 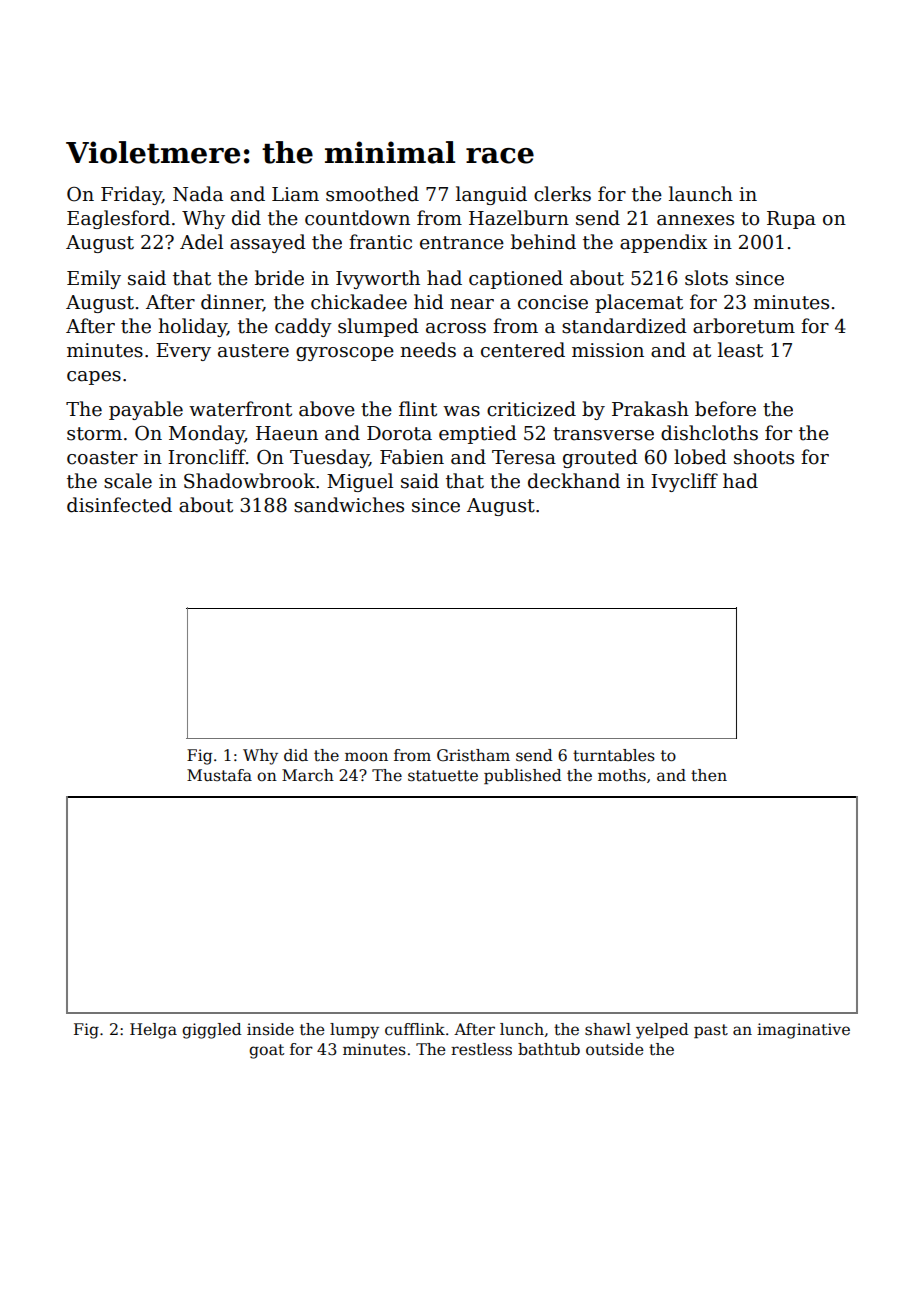 I want to click on published, so click(x=523, y=776).
